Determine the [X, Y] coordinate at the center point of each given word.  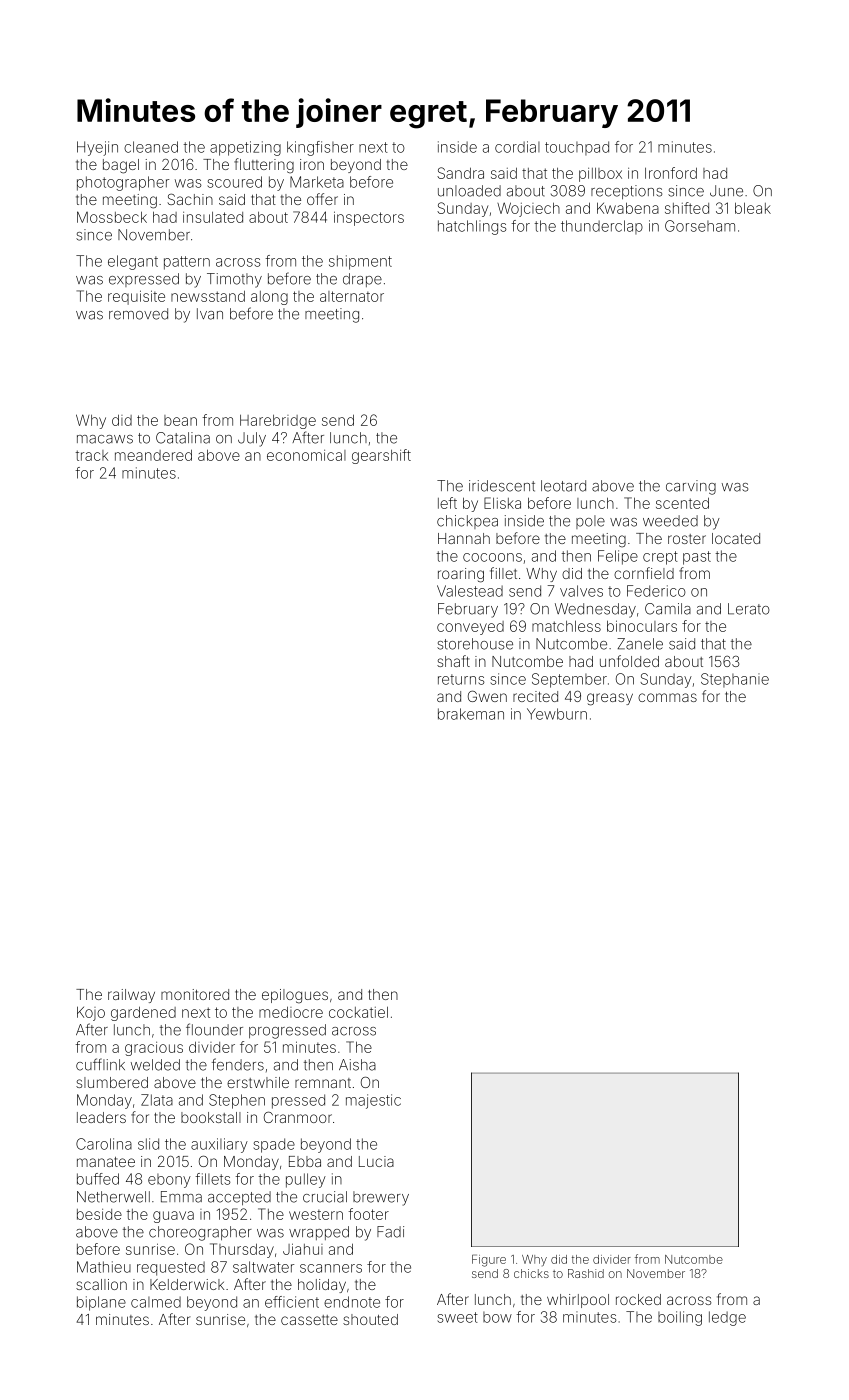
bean [180, 420]
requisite [136, 297]
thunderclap [602, 227]
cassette [309, 1320]
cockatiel [358, 1012]
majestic [373, 1101]
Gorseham [700, 226]
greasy [610, 699]
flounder [214, 1029]
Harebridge [278, 422]
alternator [352, 296]
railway [131, 996]
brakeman [471, 714]
